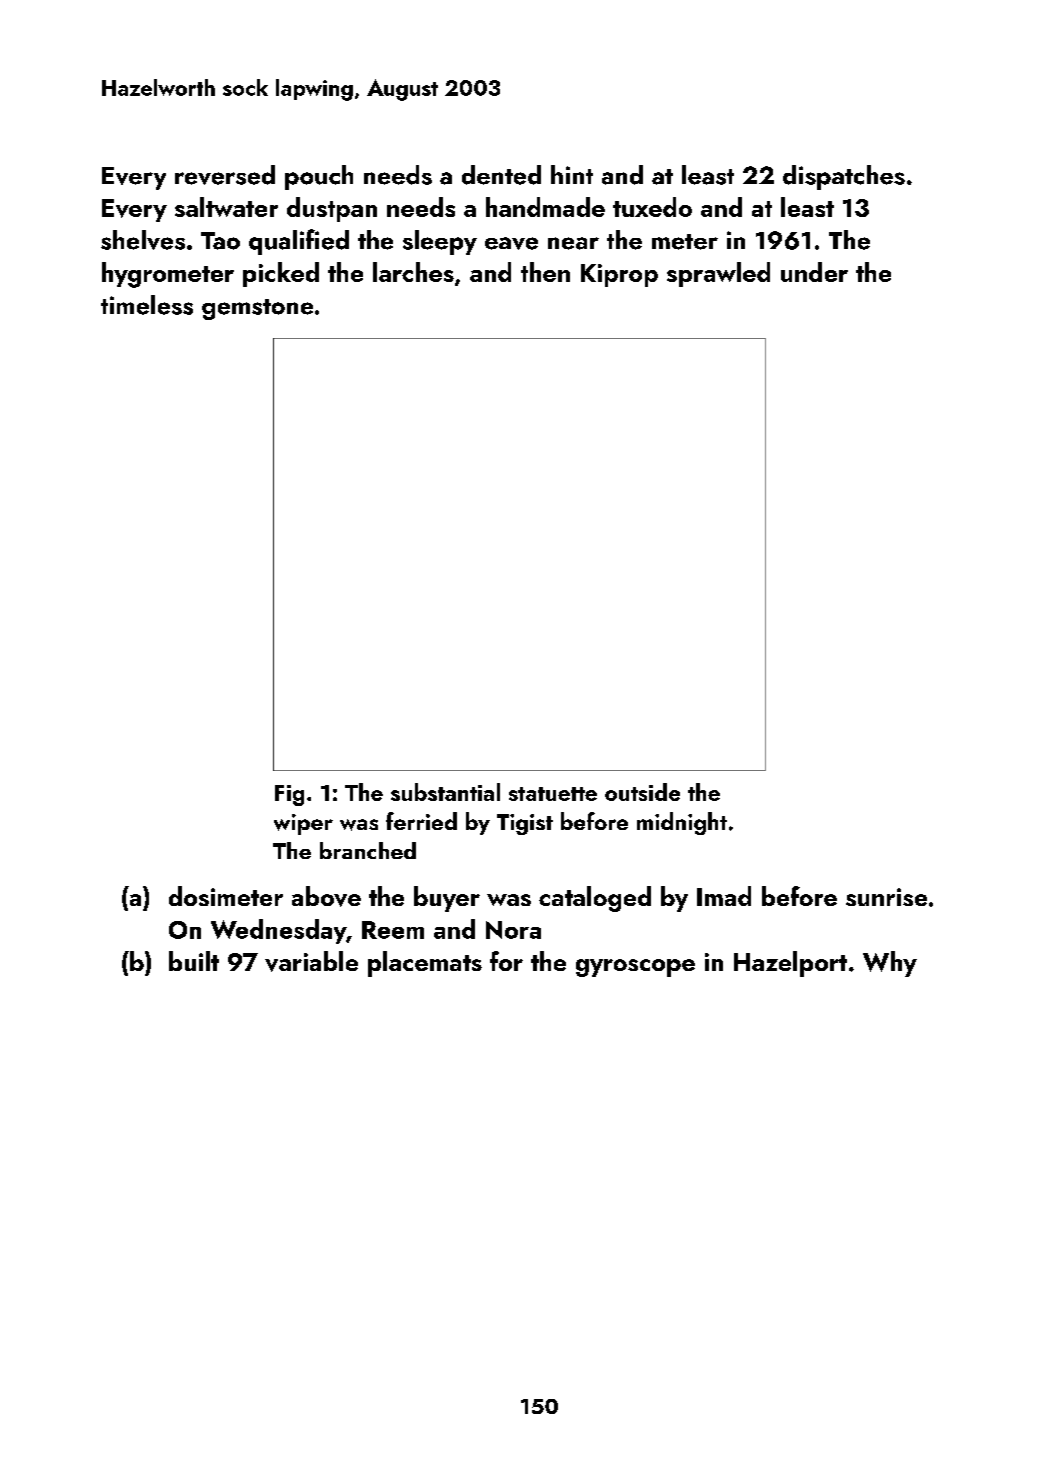 This document has height=1476, width=1039. I want to click on Fig, so click(289, 795).
